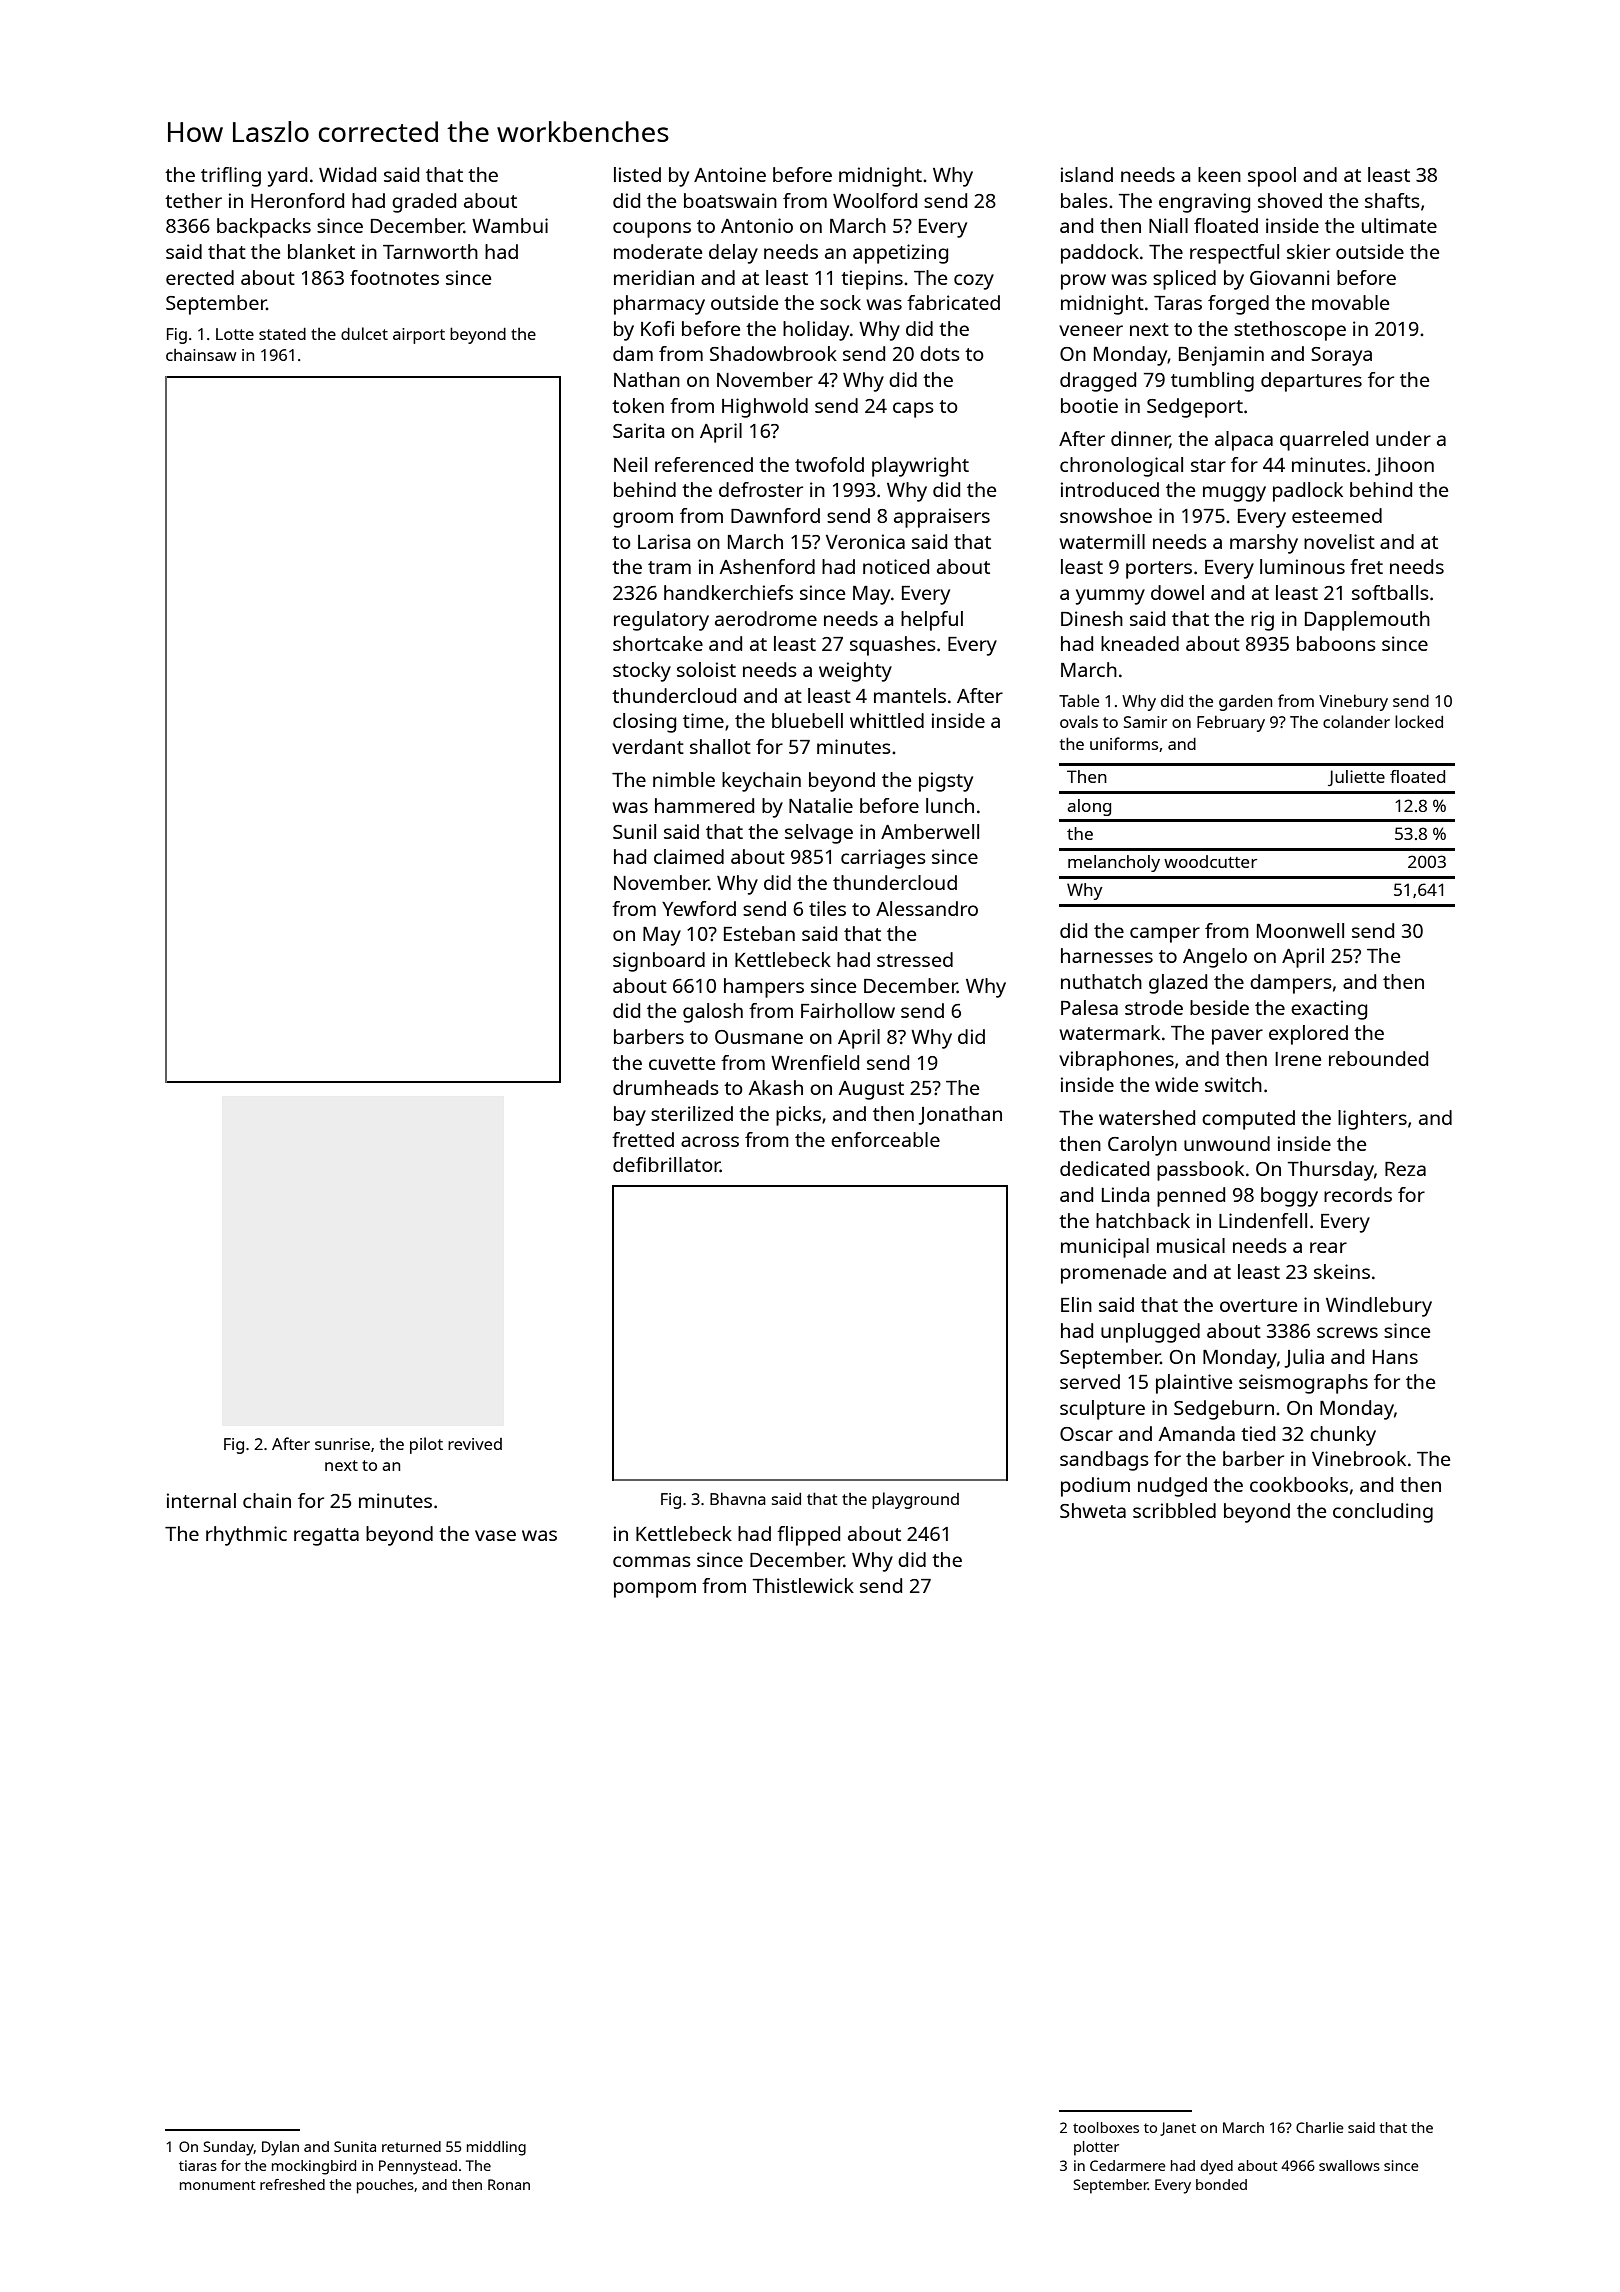 The image size is (1620, 2292). Describe the element at coordinates (913, 410) in the image. I see `caps` at that location.
